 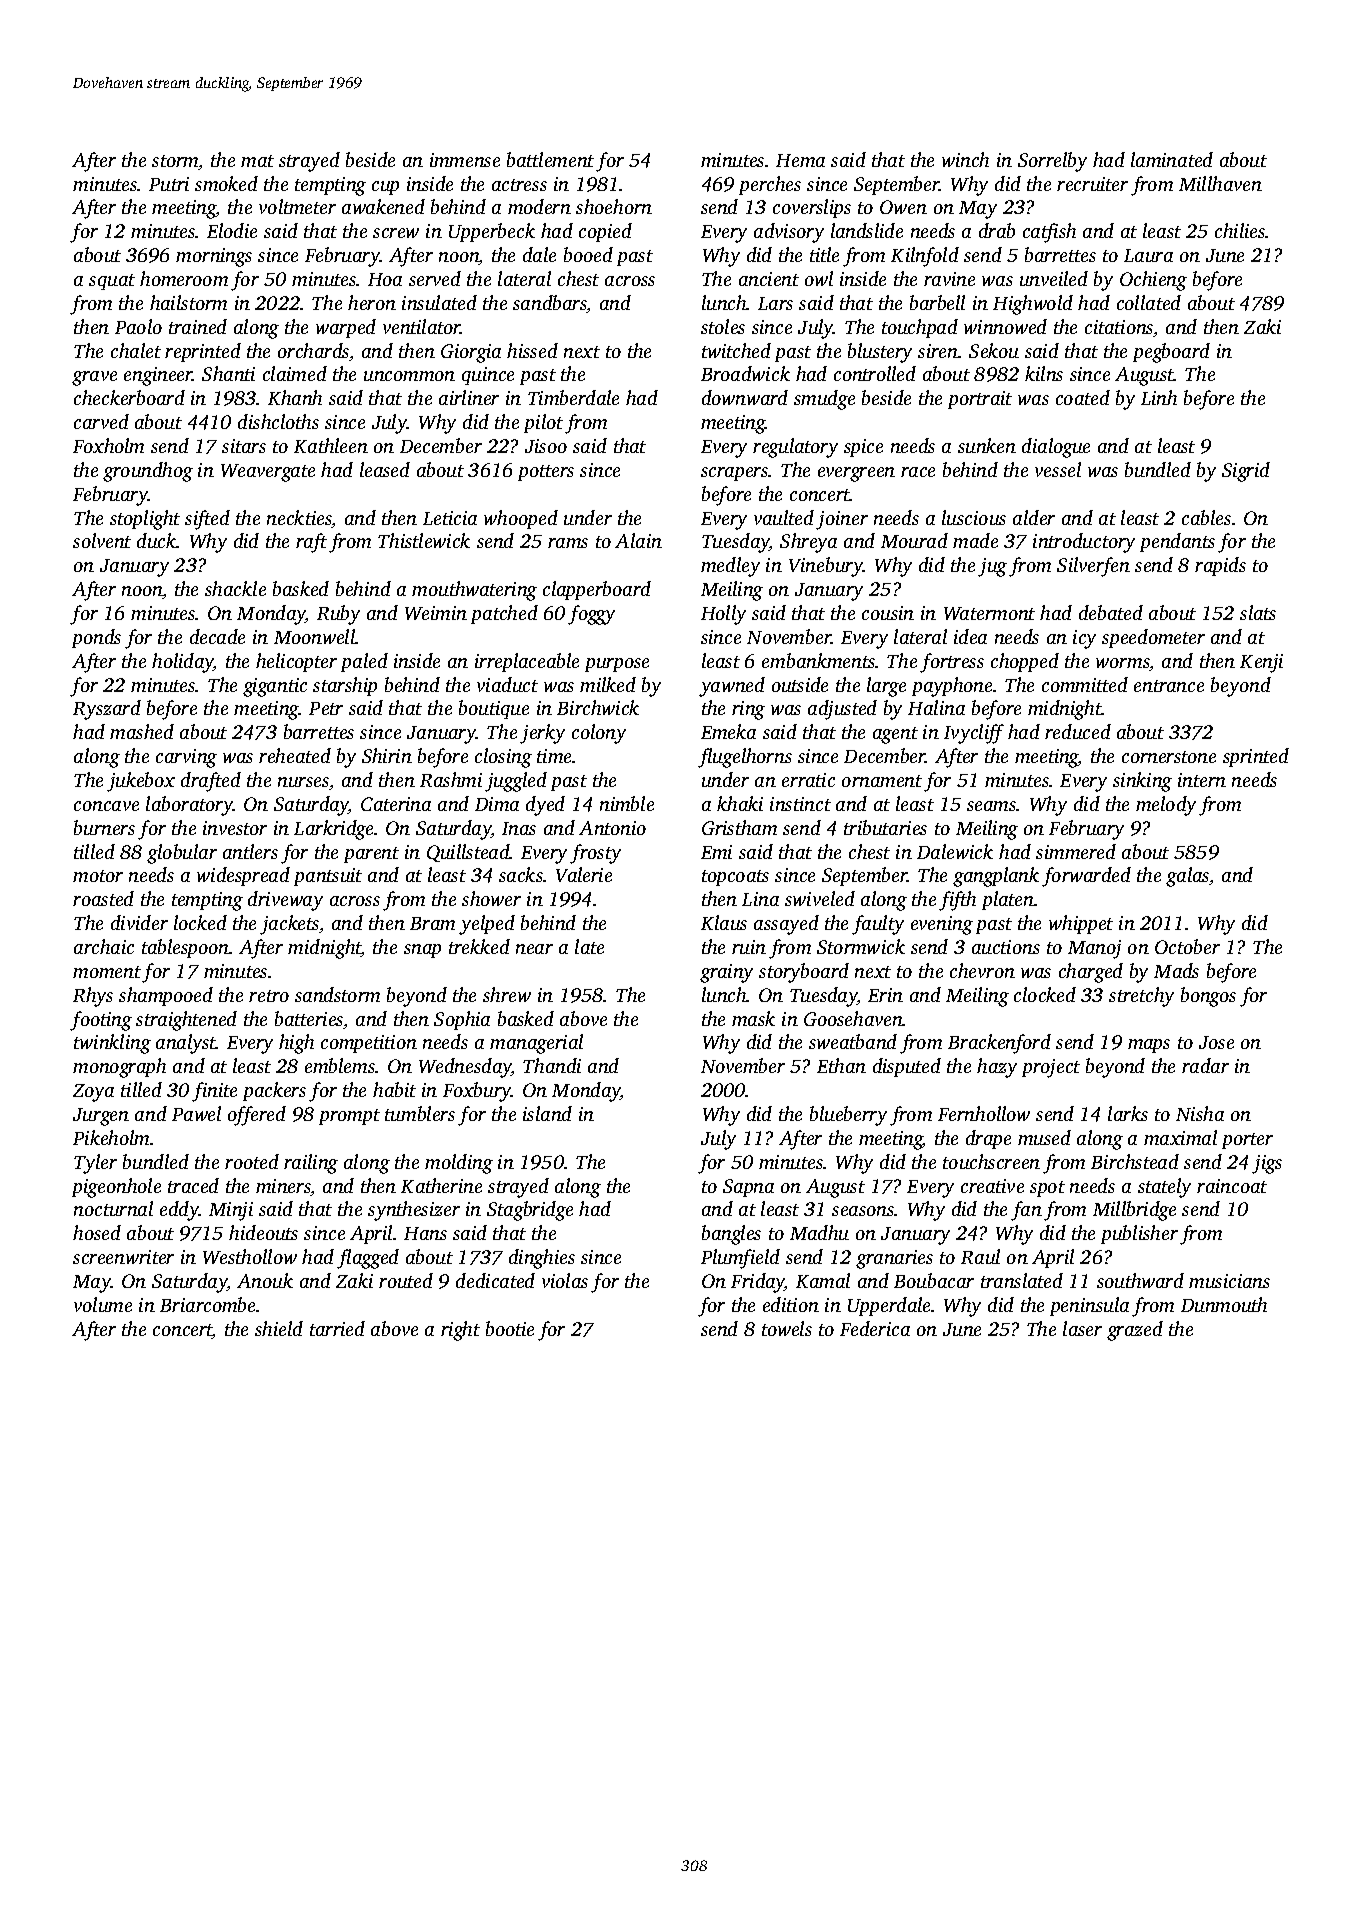 I want to click on immense, so click(x=465, y=160).
